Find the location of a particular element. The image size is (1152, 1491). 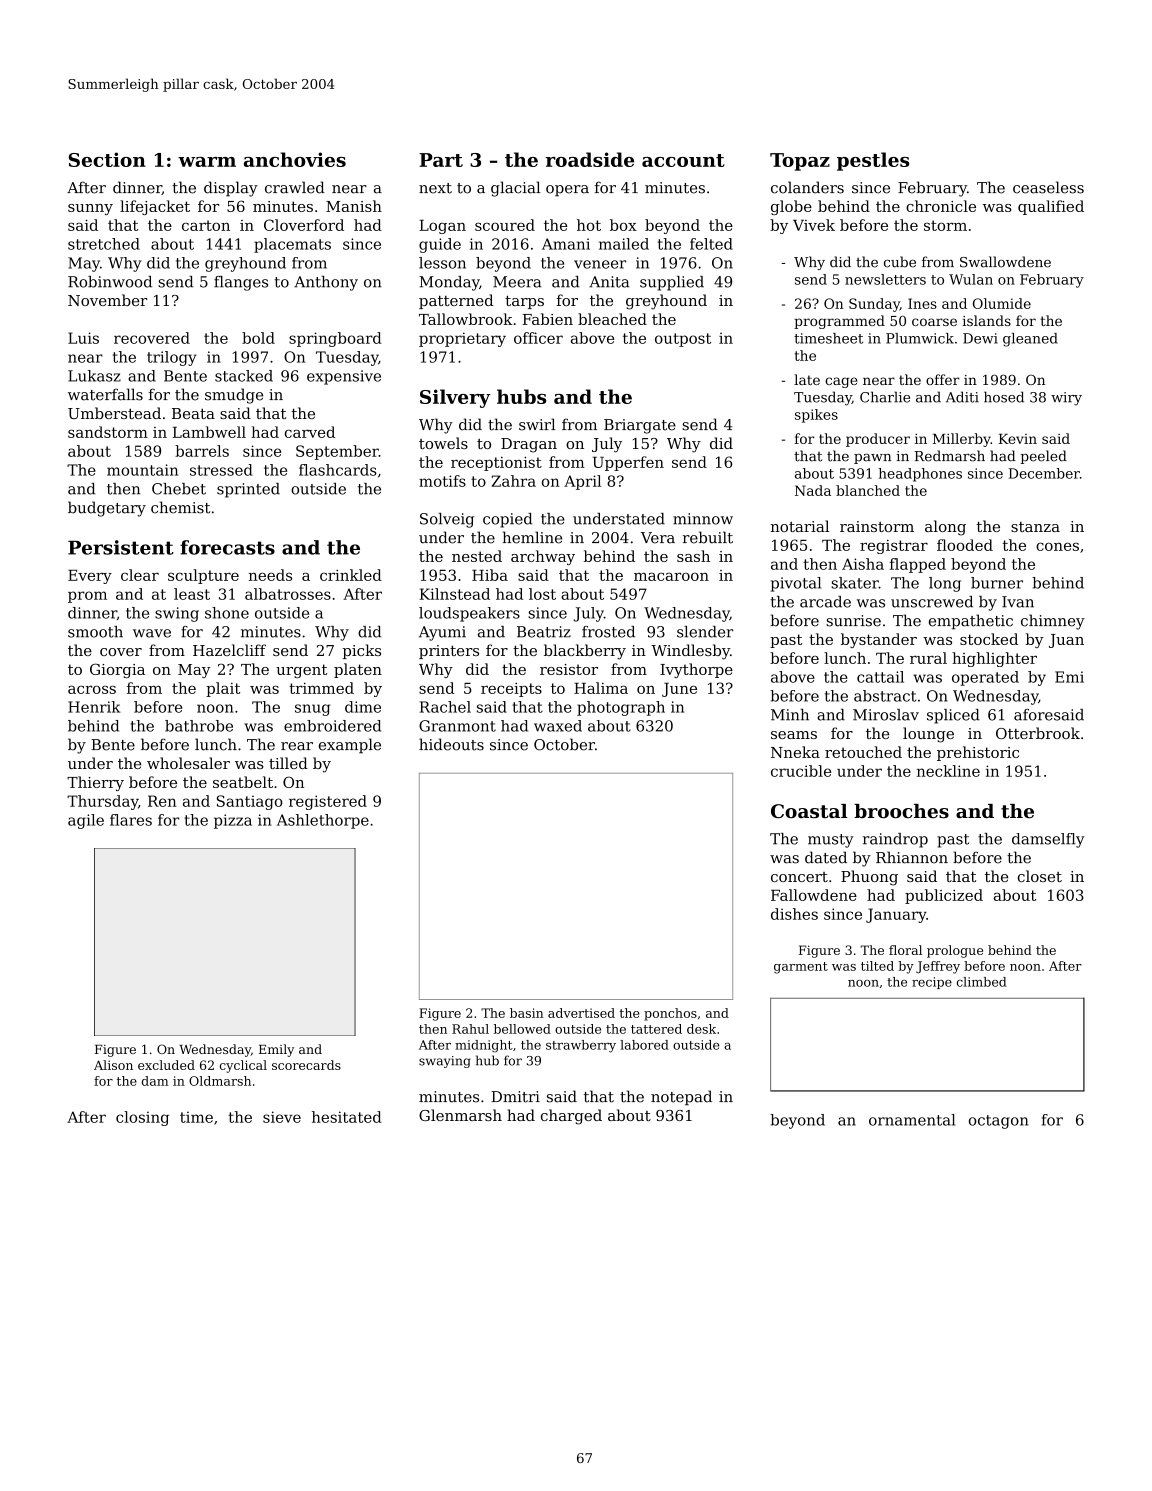

anchovies is located at coordinates (295, 159).
